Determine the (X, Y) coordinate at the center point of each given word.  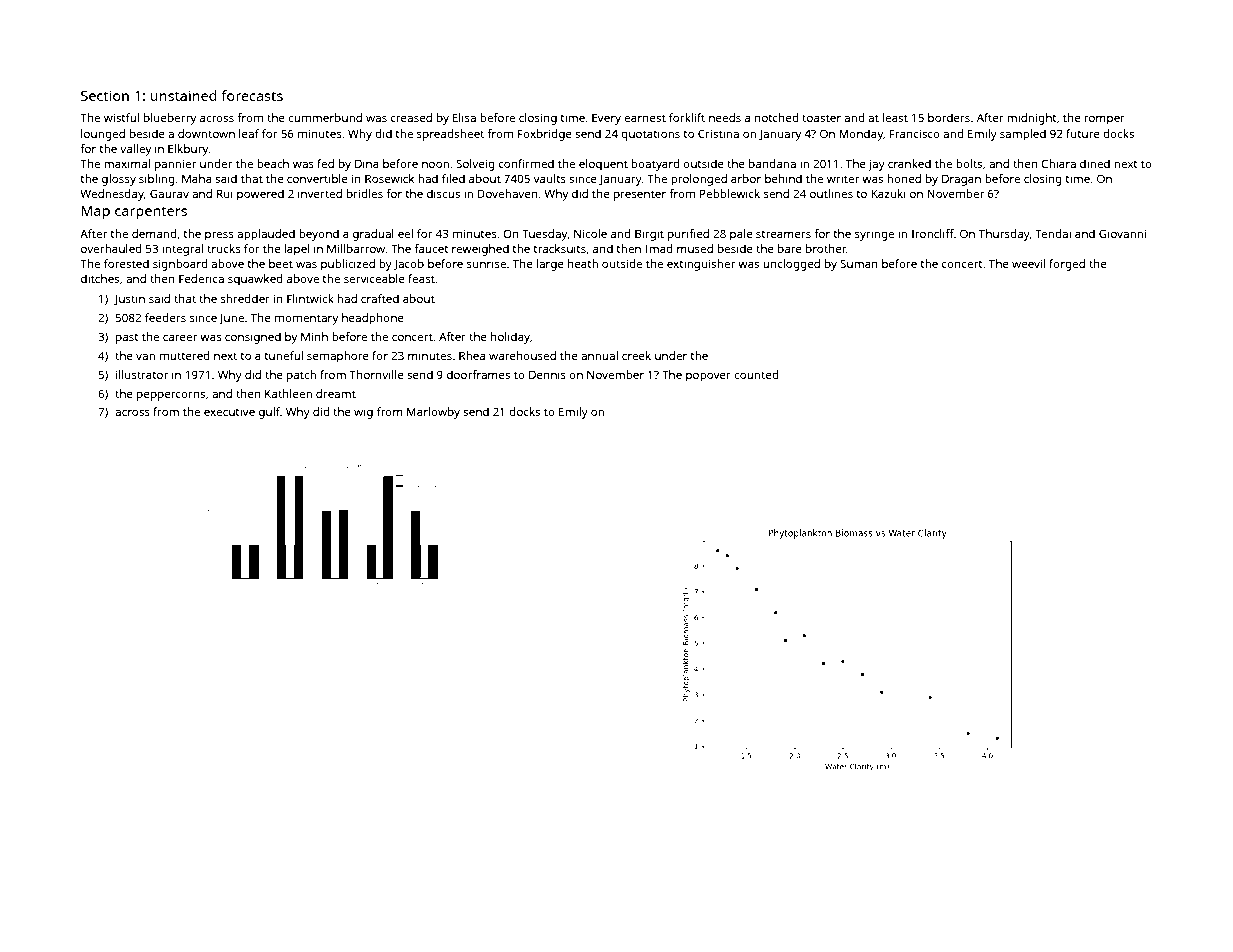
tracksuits (559, 248)
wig (363, 413)
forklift (687, 117)
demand (154, 233)
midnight (1032, 119)
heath (583, 263)
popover (708, 377)
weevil (1028, 263)
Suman (859, 263)
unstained (183, 95)
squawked (255, 280)
